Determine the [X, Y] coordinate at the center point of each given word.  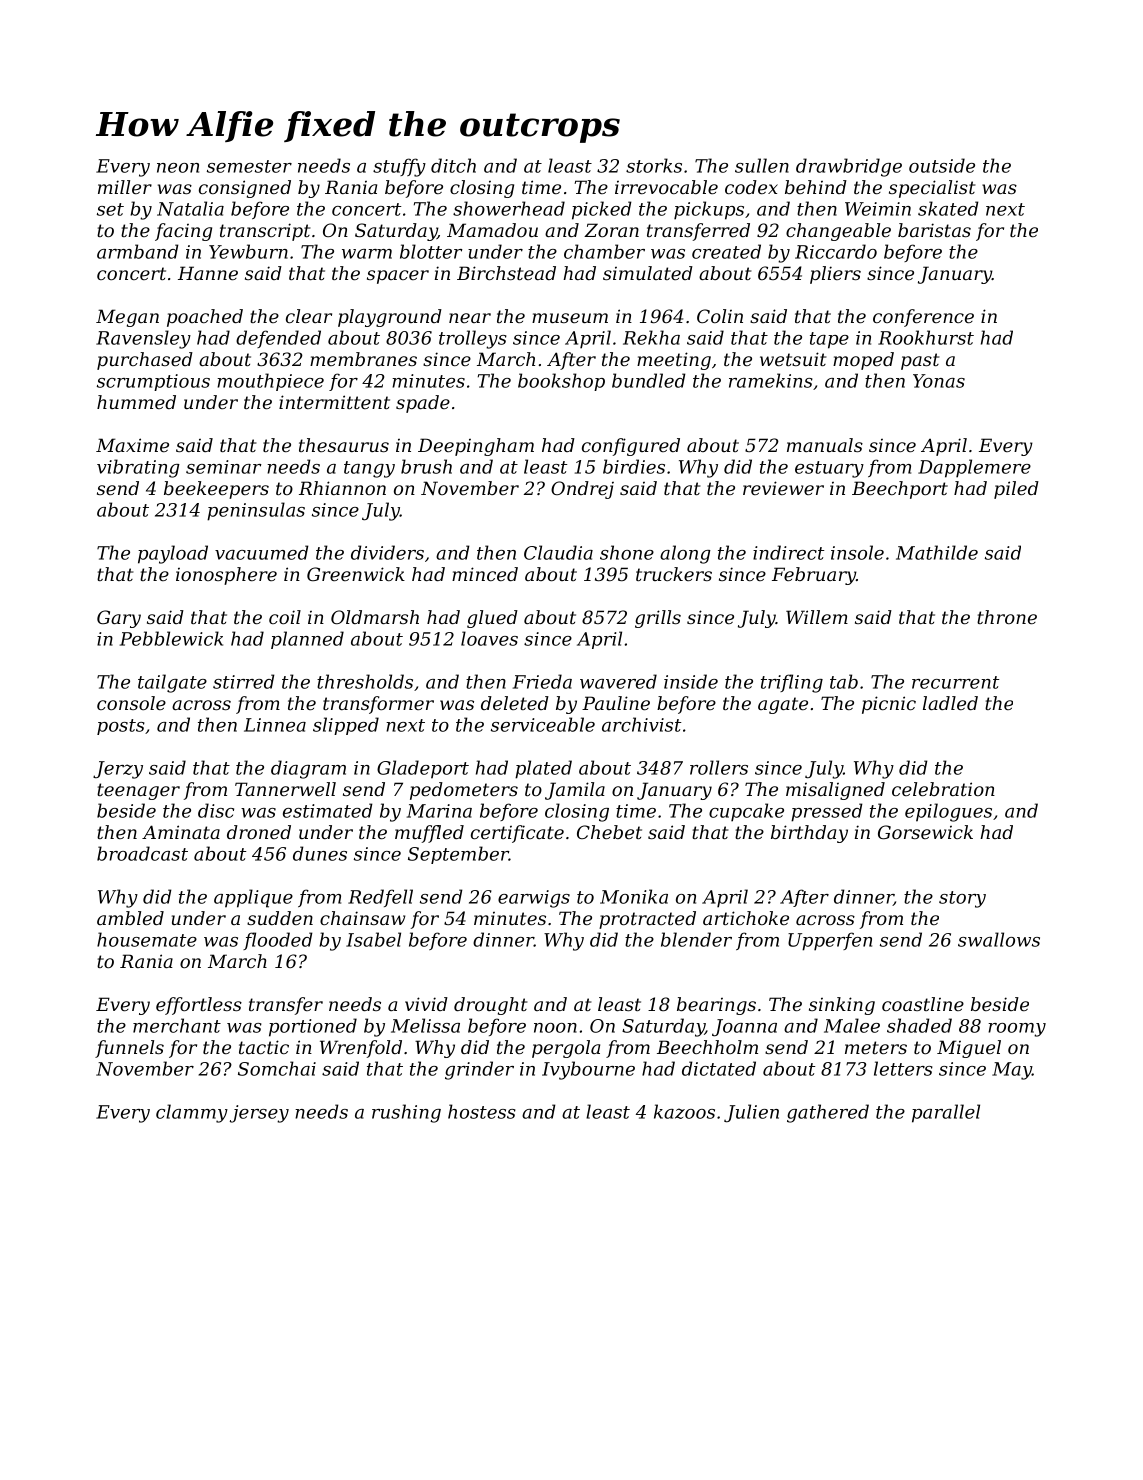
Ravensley [143, 339]
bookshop [561, 382]
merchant [177, 1025]
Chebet [609, 832]
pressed [827, 812]
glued [492, 619]
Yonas [939, 381]
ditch [453, 165]
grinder [479, 1070]
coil [285, 617]
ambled [130, 918]
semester [249, 166]
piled [1016, 490]
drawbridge [849, 167]
